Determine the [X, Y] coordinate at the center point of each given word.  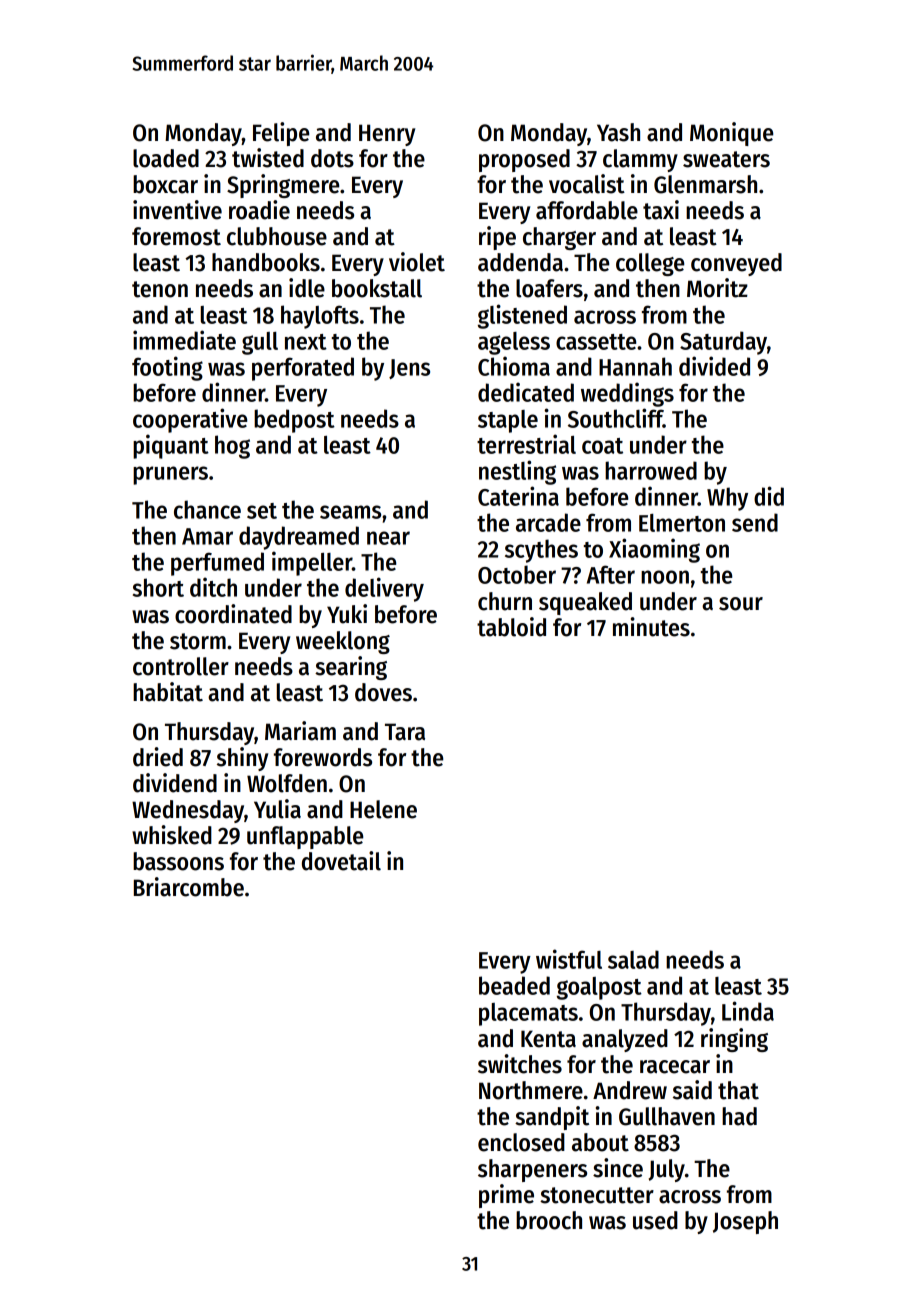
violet [417, 262]
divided [714, 366]
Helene [383, 809]
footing [167, 368]
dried [158, 757]
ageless [514, 343]
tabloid [511, 627]
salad [633, 959]
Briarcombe [189, 887]
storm [198, 641]
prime [506, 1196]
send [755, 522]
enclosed [521, 1142]
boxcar [165, 184]
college [650, 264]
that [738, 1090]
